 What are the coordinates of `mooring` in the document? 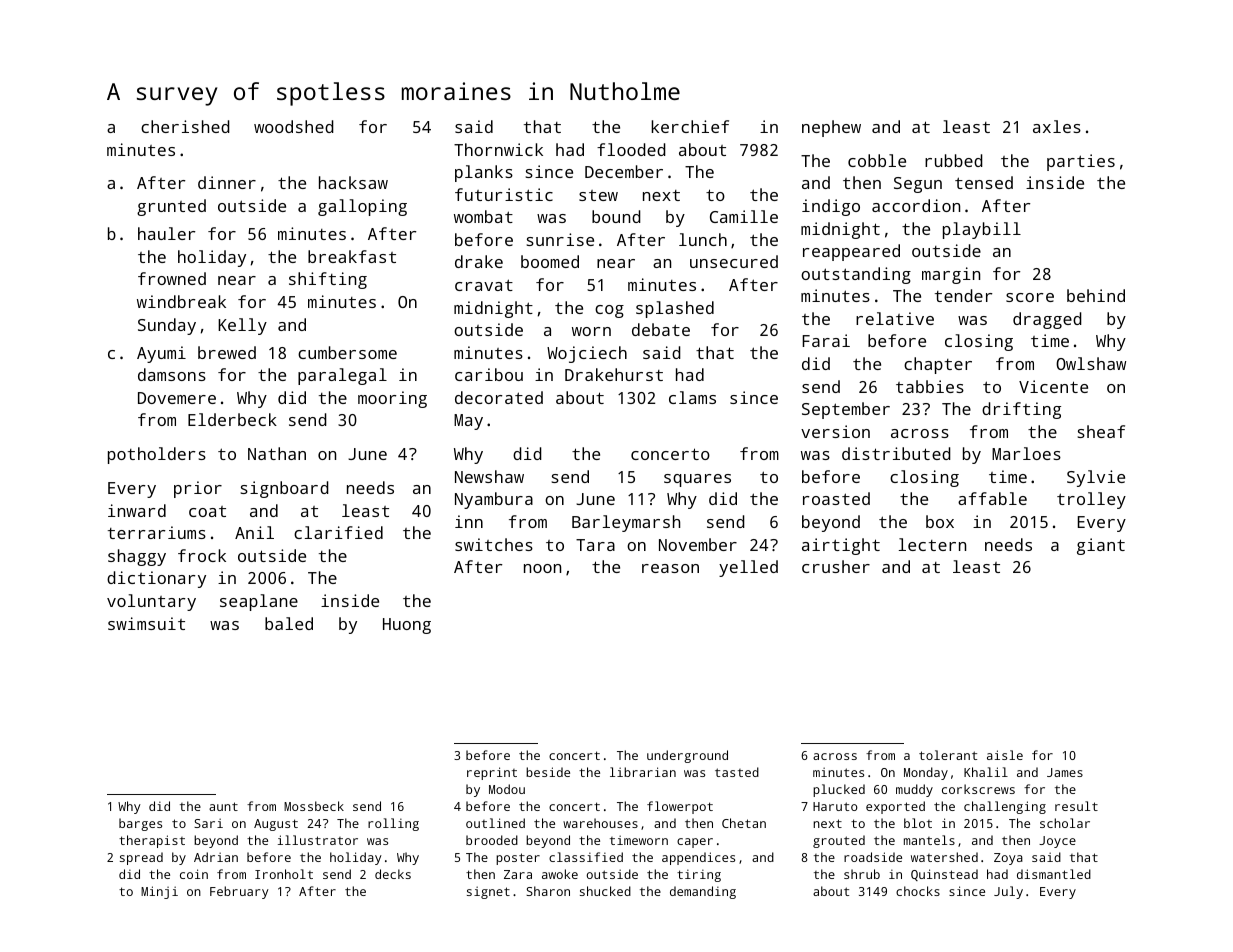 It's located at (392, 399).
